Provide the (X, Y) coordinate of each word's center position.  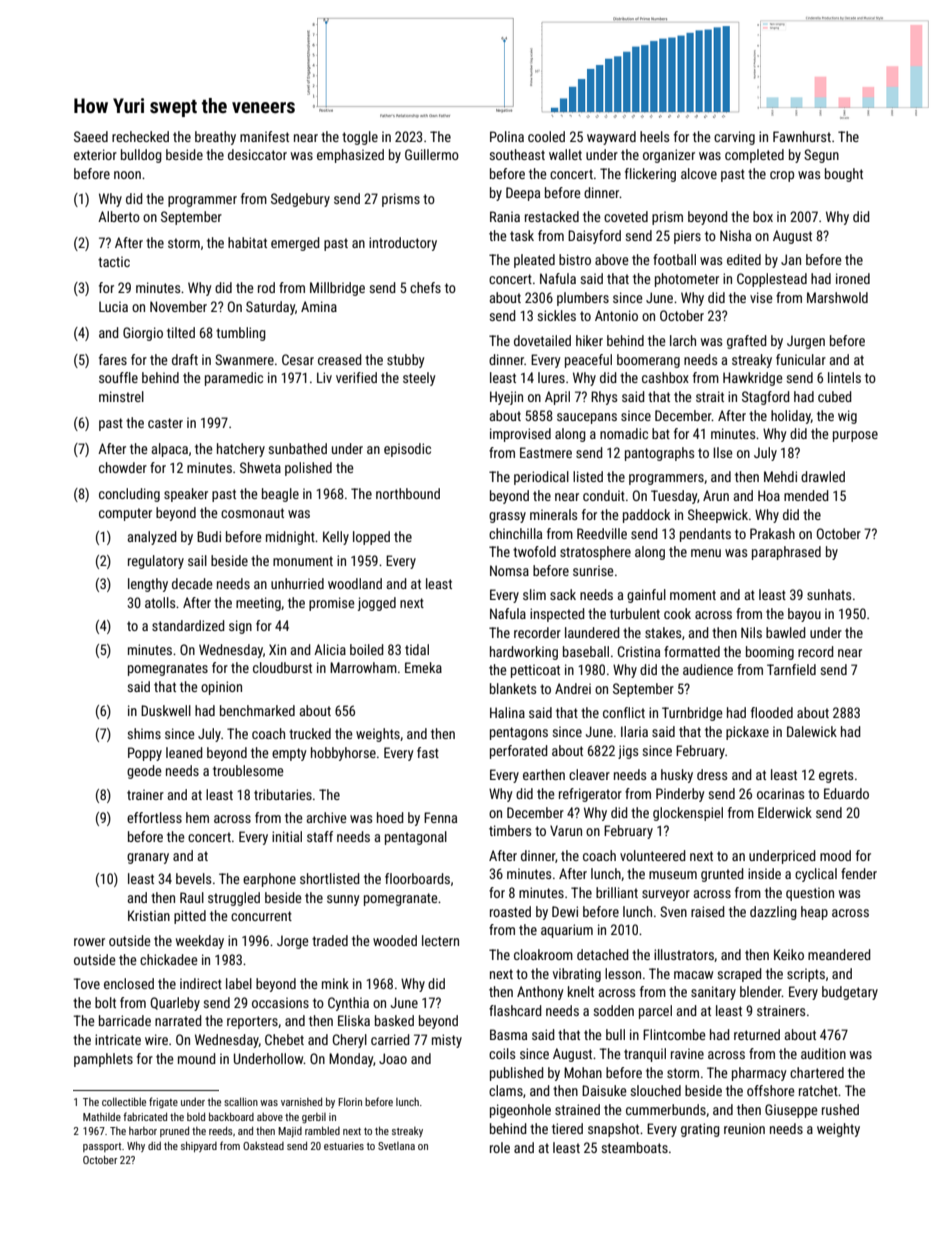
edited (744, 259)
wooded (395, 940)
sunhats (829, 594)
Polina (507, 136)
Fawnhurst (802, 136)
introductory (403, 244)
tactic (114, 261)
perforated (519, 752)
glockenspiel (688, 814)
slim (534, 594)
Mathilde (102, 1117)
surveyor (666, 895)
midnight (290, 538)
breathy (215, 138)
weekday (200, 942)
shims (144, 733)
